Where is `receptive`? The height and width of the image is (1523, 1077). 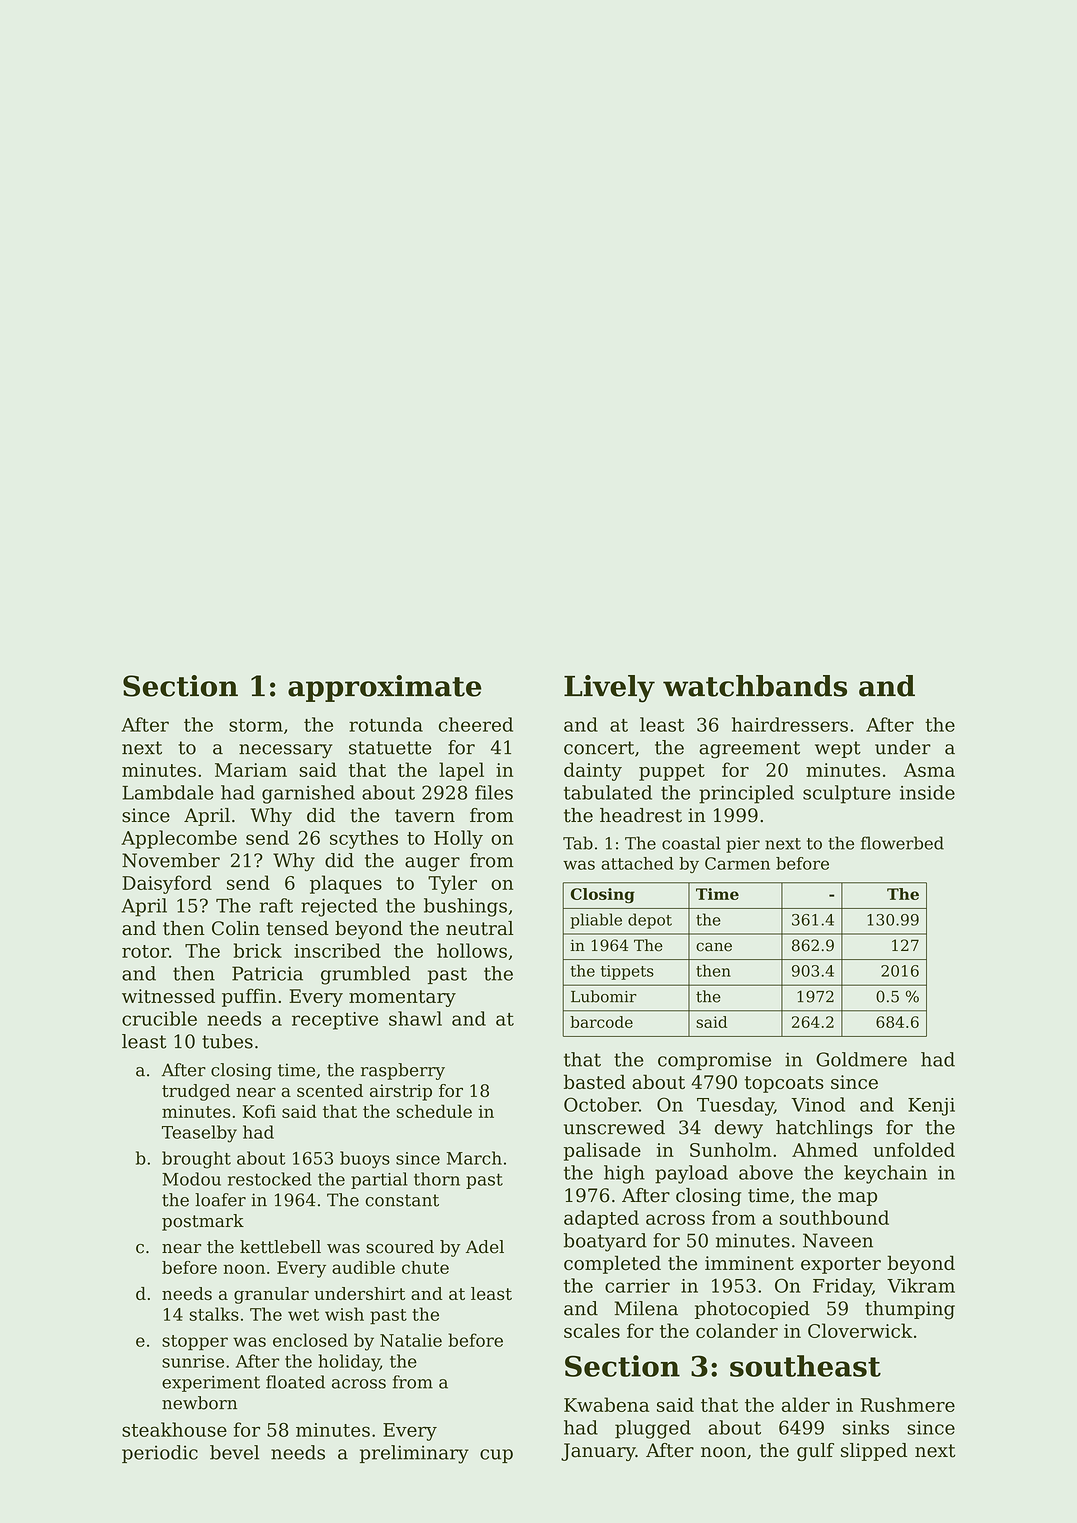
receptive is located at coordinates (335, 1021).
